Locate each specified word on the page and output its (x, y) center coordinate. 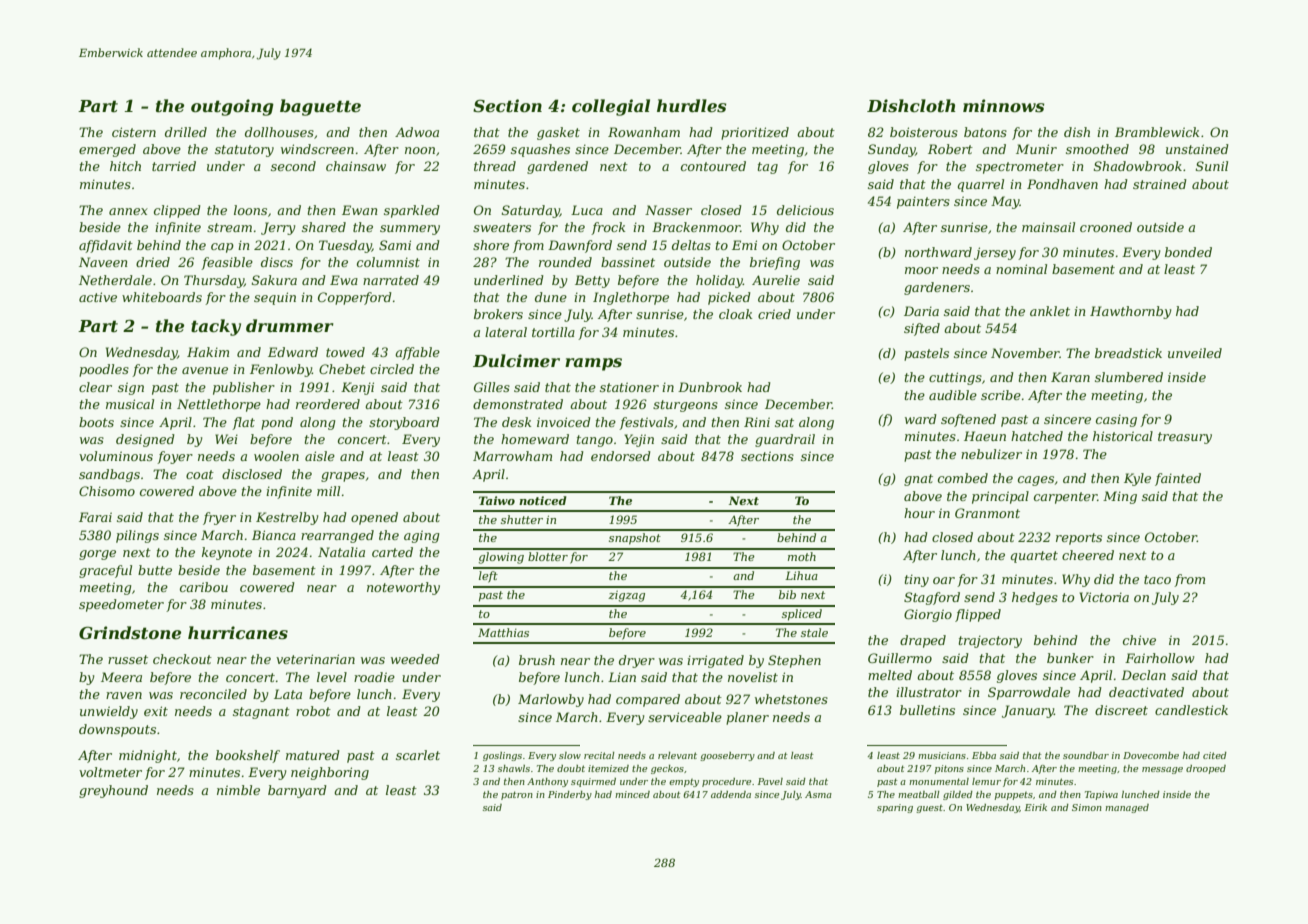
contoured (713, 166)
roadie (374, 677)
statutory (244, 151)
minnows (1004, 105)
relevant (677, 755)
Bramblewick (1157, 132)
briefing (775, 263)
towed (345, 352)
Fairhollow (1159, 658)
